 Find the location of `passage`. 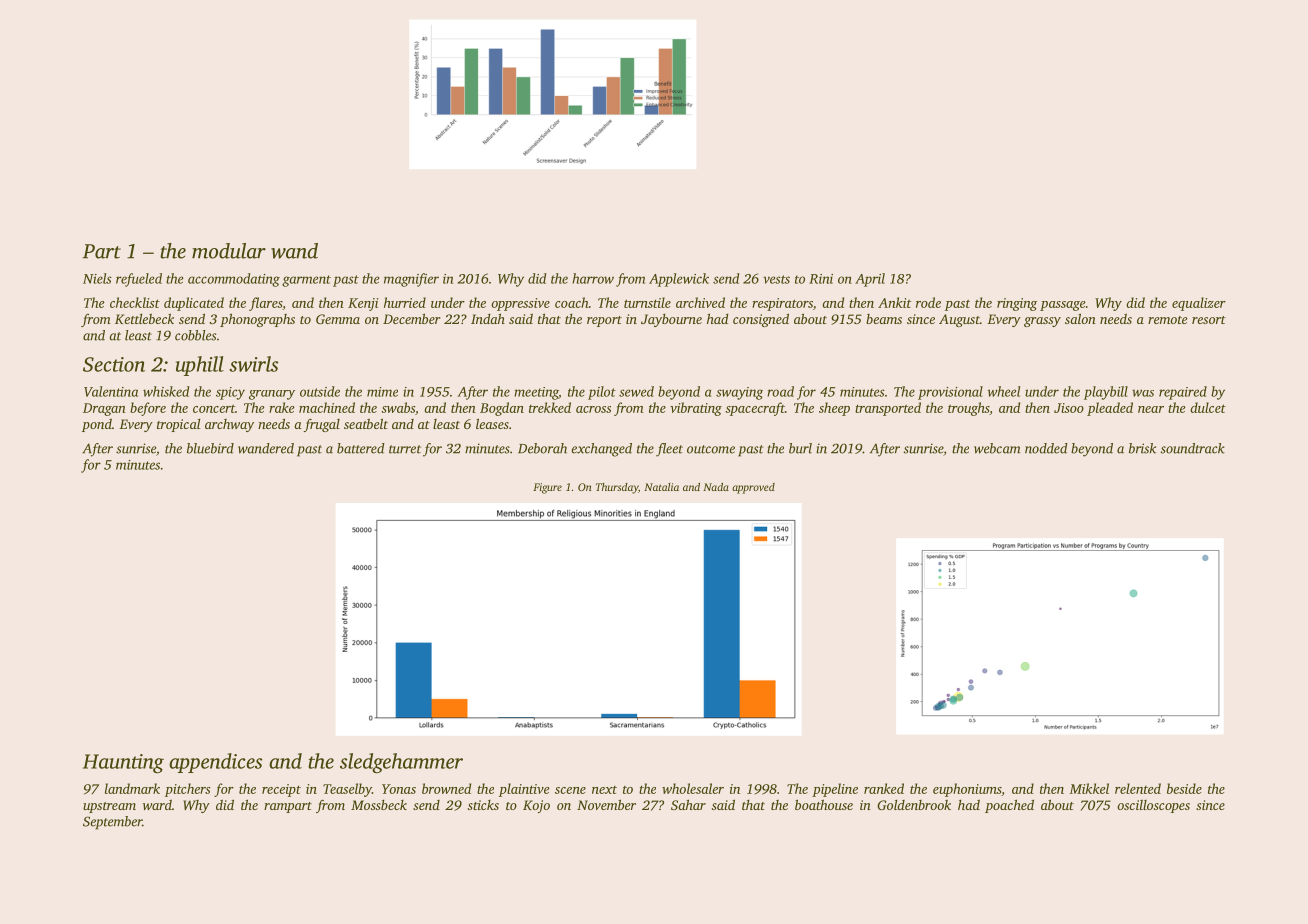

passage is located at coordinates (1063, 306).
